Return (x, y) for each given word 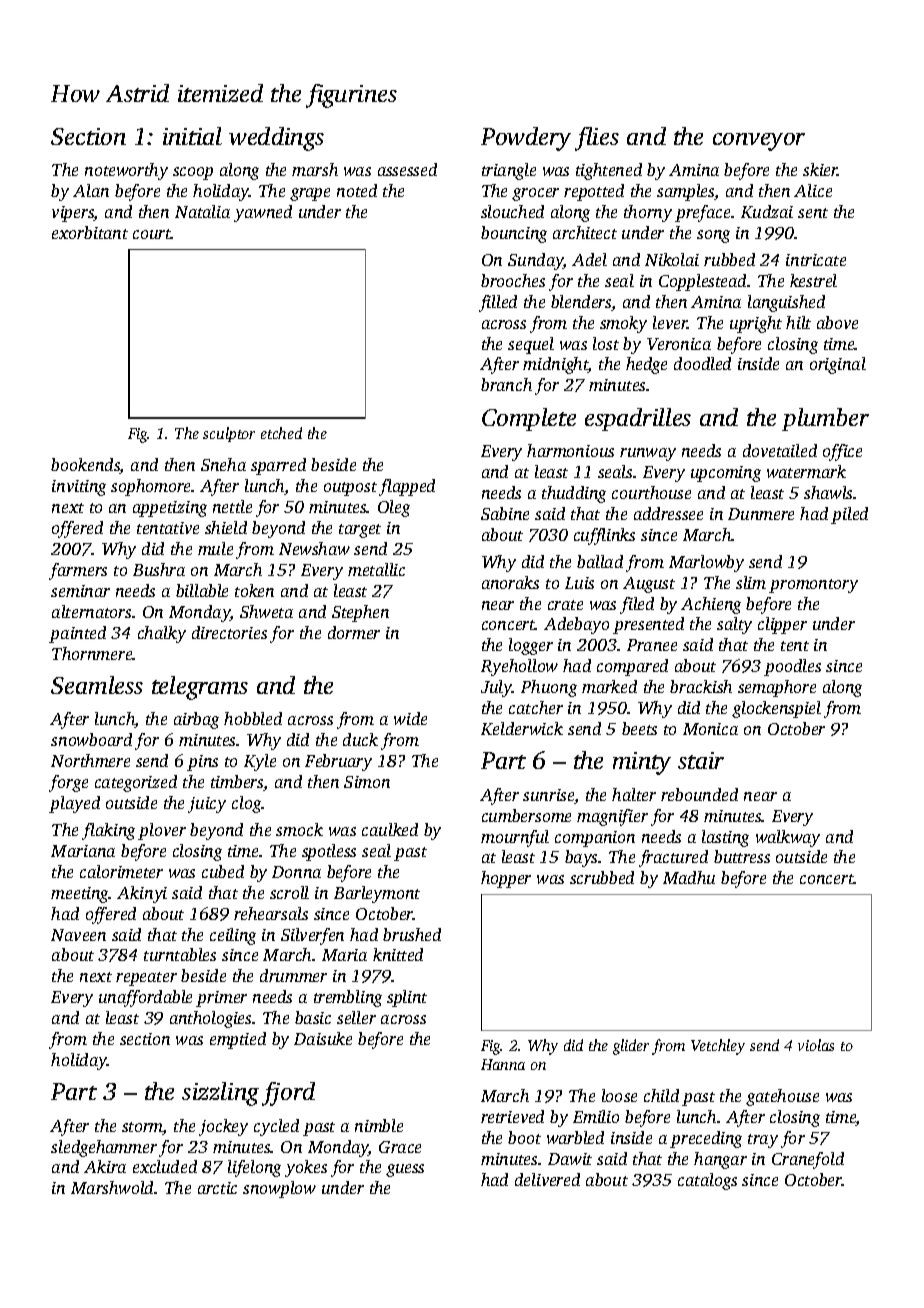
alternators (91, 611)
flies (597, 139)
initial (192, 136)
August (649, 585)
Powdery (526, 139)
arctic (217, 1188)
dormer (354, 632)
